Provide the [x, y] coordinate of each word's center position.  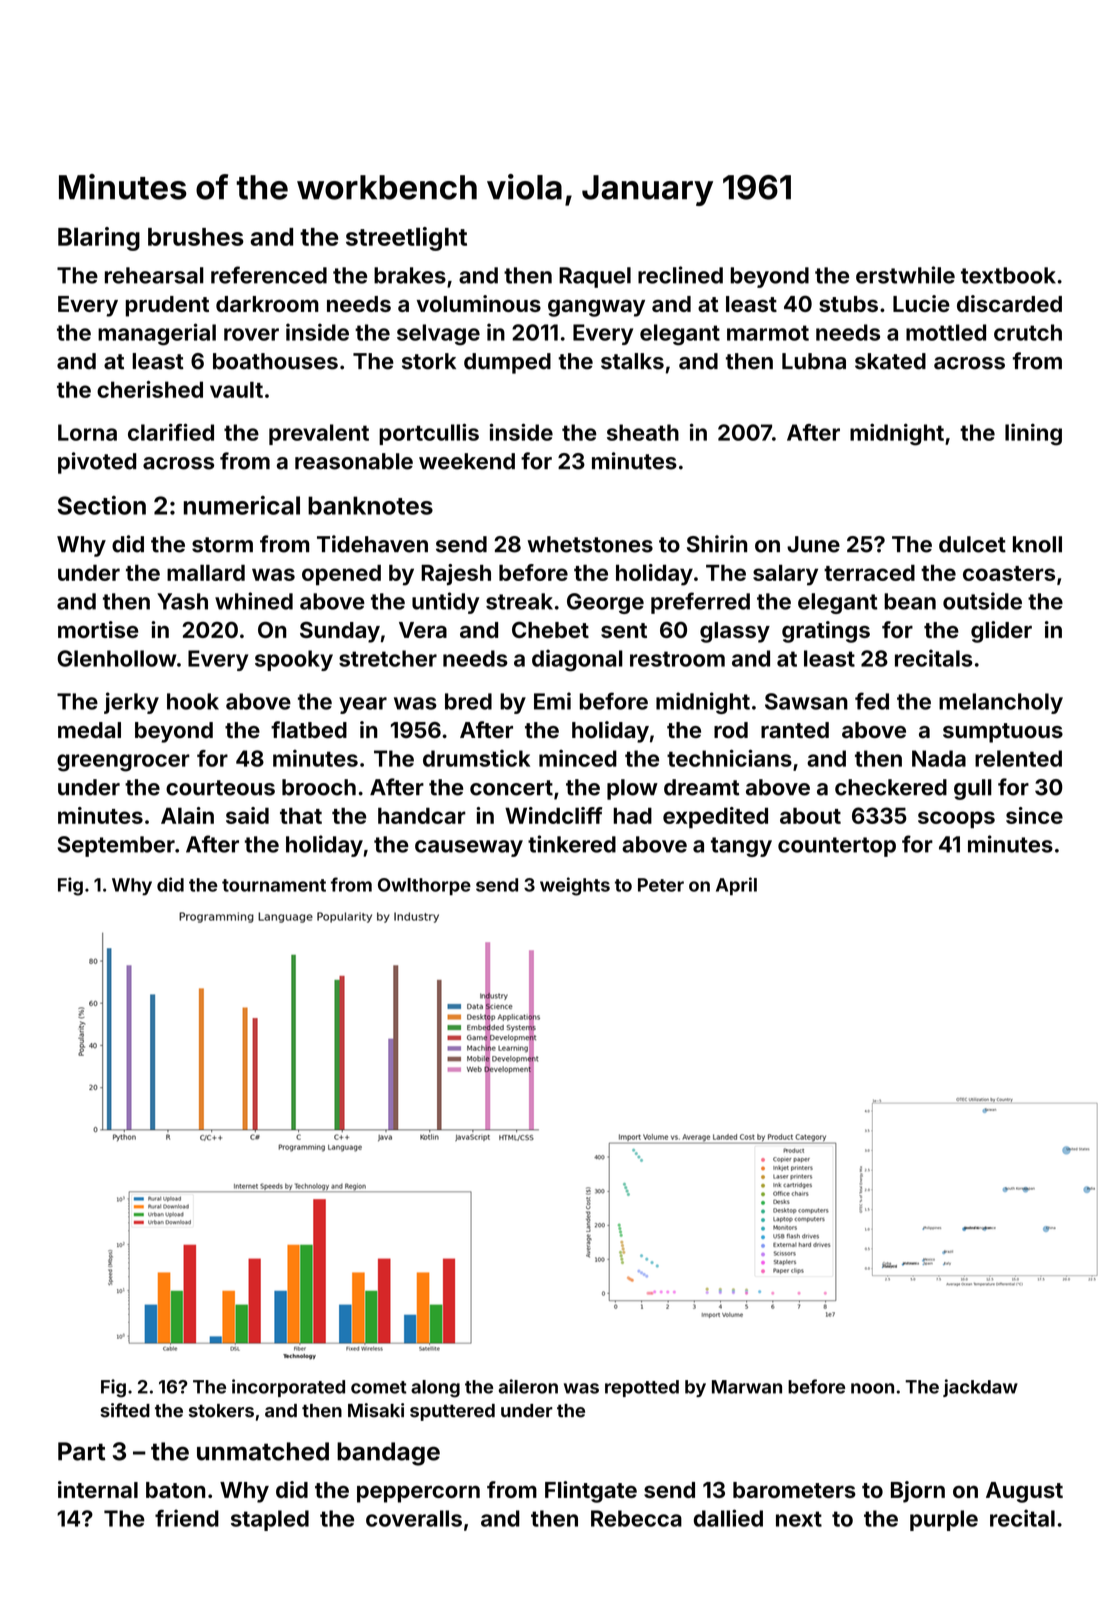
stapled [270, 1520]
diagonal [577, 660]
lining [1033, 434]
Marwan [747, 1387]
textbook [1008, 275]
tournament [274, 885]
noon [872, 1388]
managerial [157, 334]
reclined [680, 275]
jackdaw [980, 1388]
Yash [182, 601]
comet [379, 1387]
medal [89, 730]
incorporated [288, 1388]
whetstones [590, 544]
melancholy [1001, 703]
